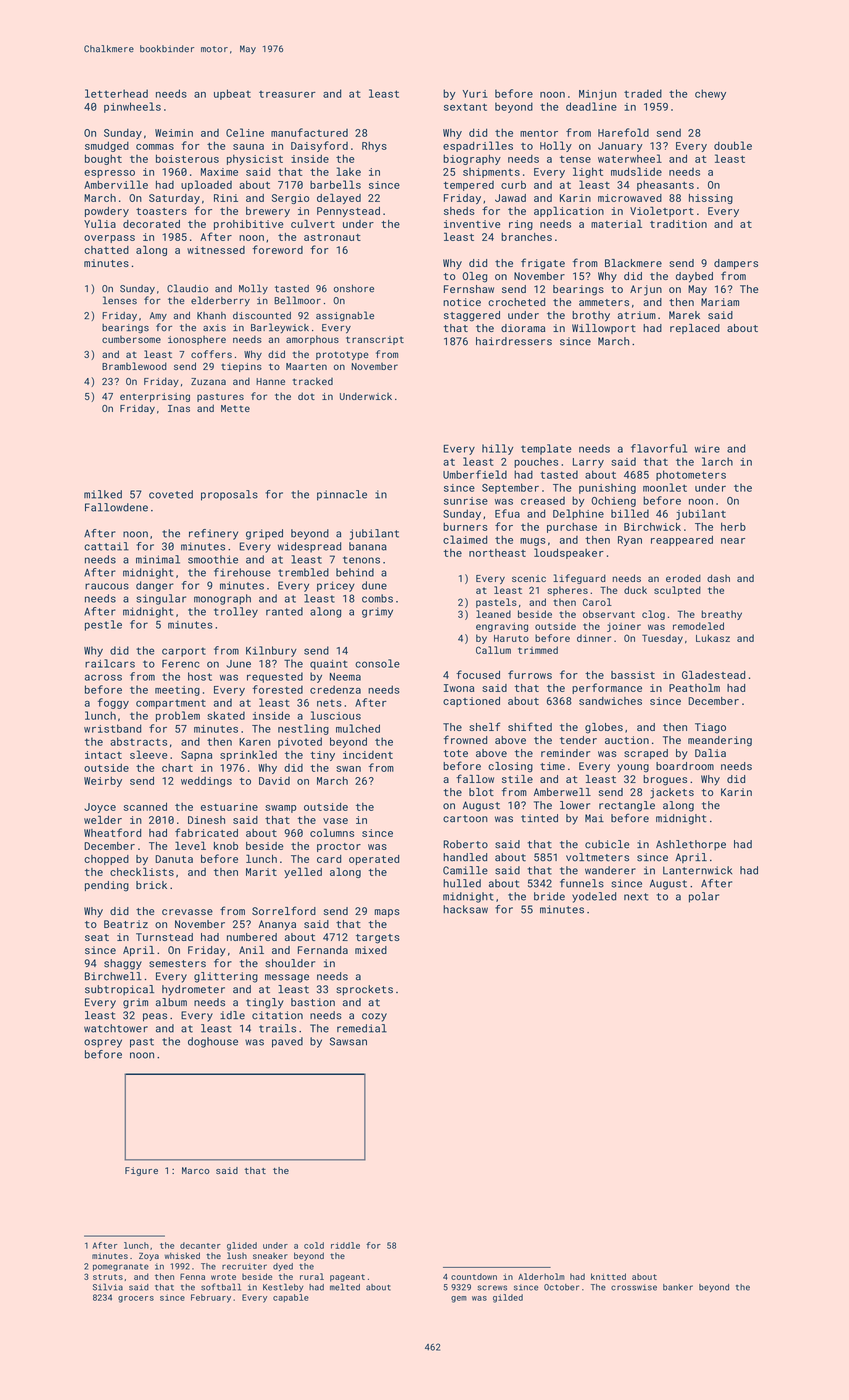 This screenshot has height=1400, width=849. Describe the element at coordinates (103, 1043) in the screenshot. I see `osprey` at that location.
